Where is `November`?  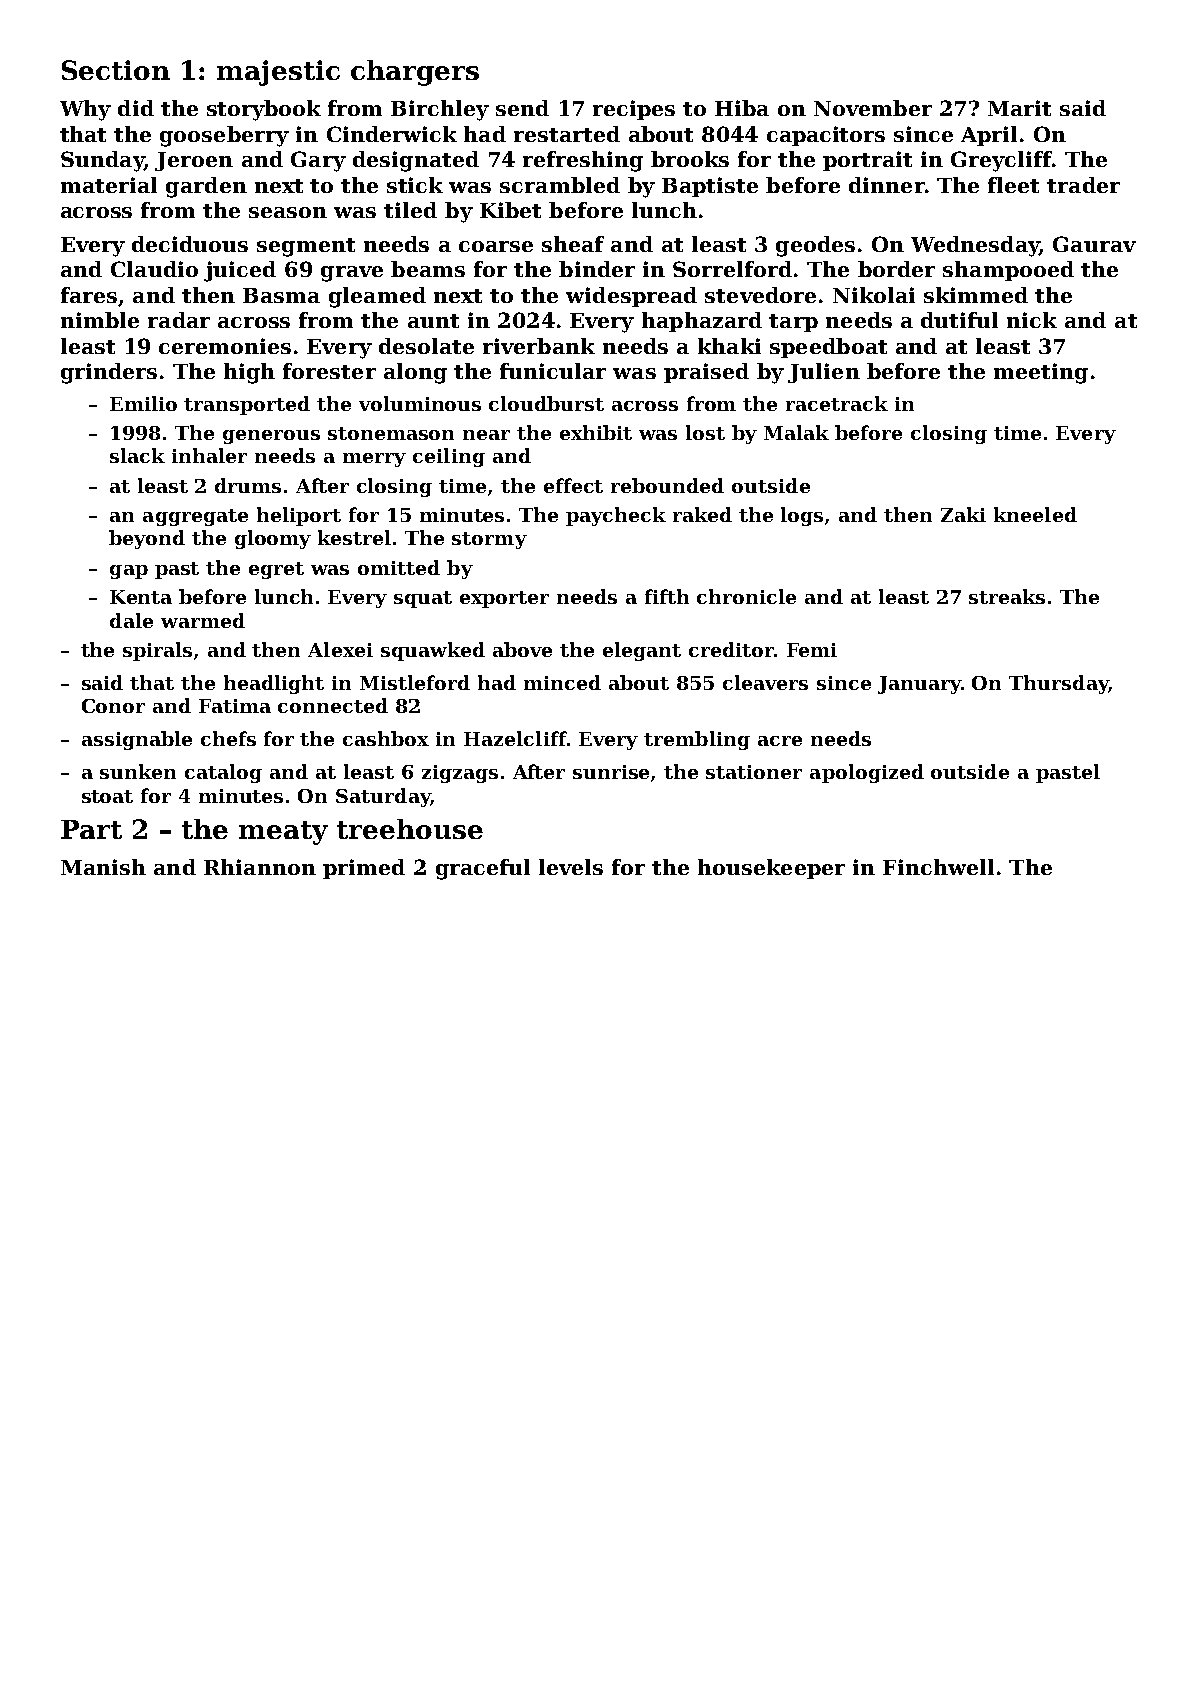
November is located at coordinates (873, 108).
